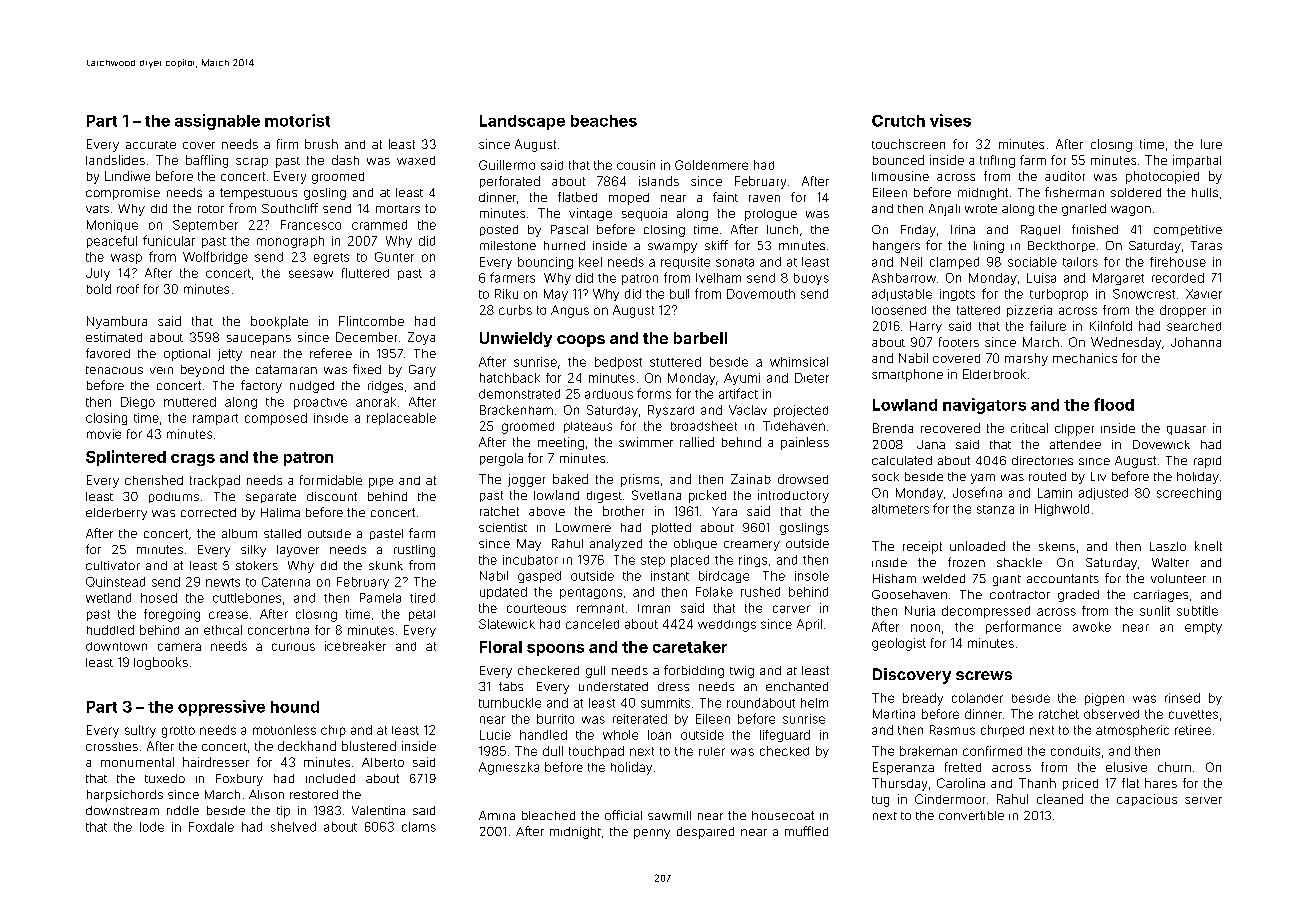 This screenshot has width=1308, height=924. What do you see at coordinates (1178, 578) in the screenshot?
I see `volunteer` at bounding box center [1178, 578].
